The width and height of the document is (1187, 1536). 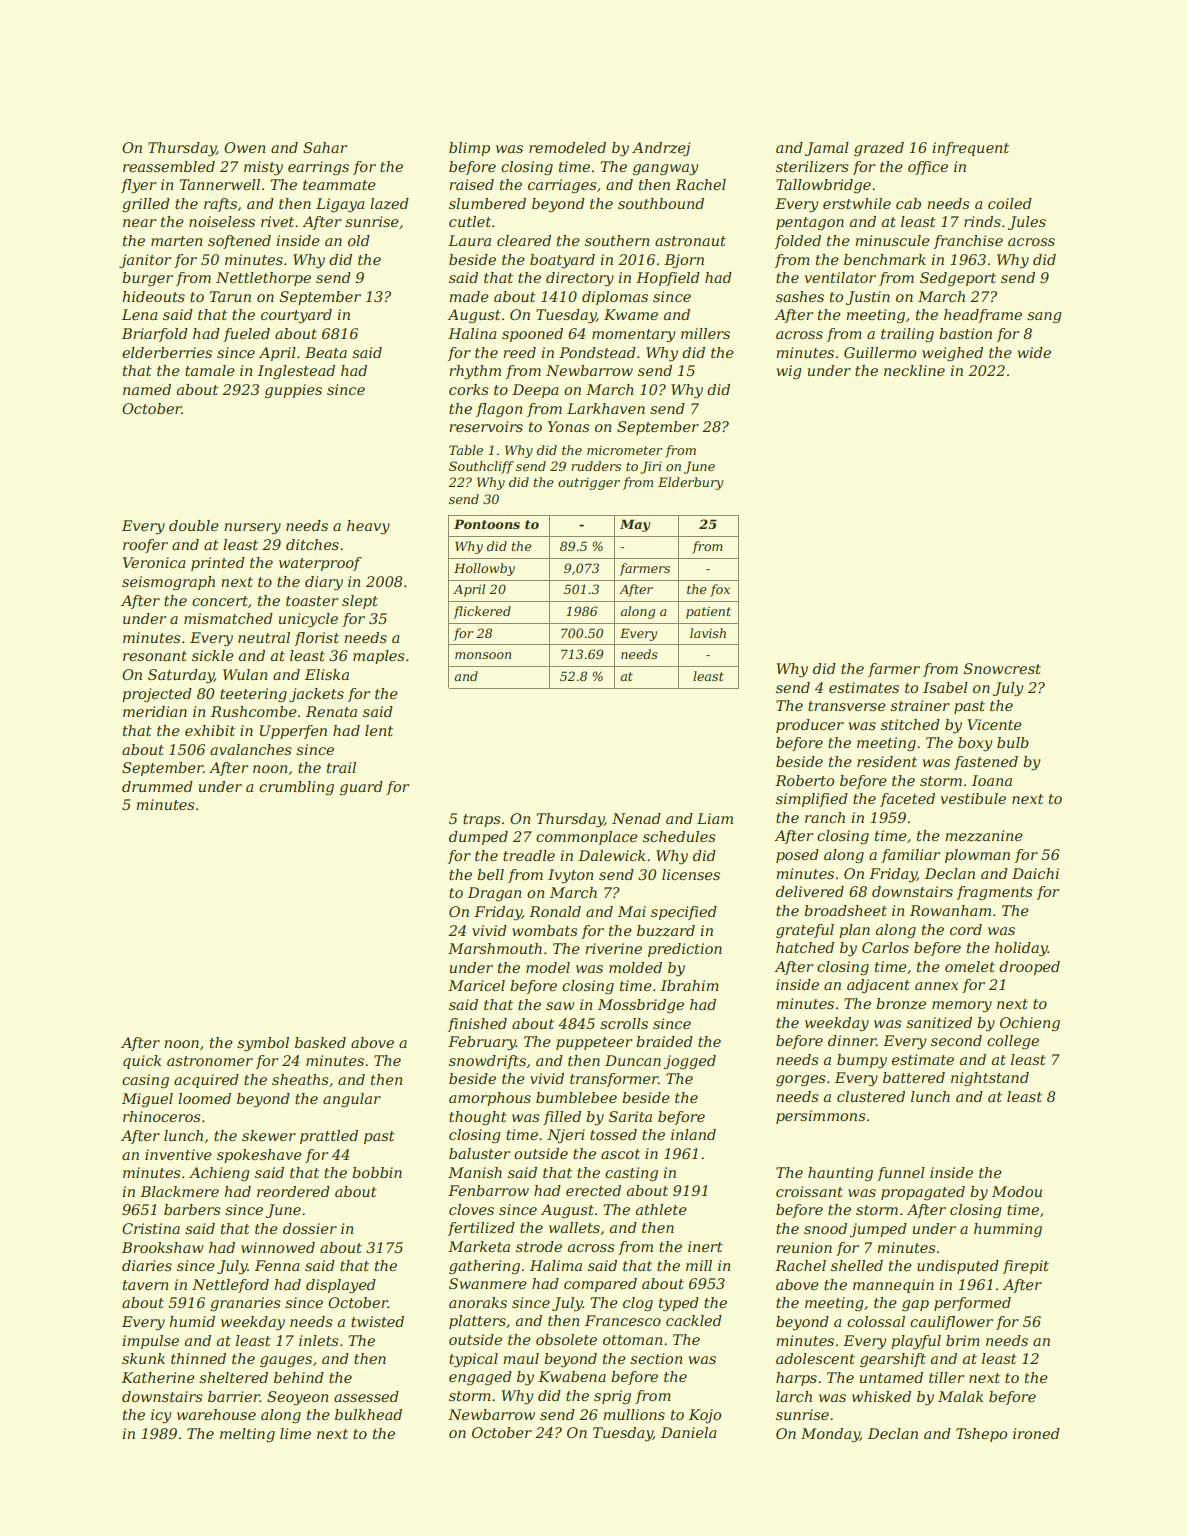 I want to click on Snowcrest, so click(x=1002, y=668).
